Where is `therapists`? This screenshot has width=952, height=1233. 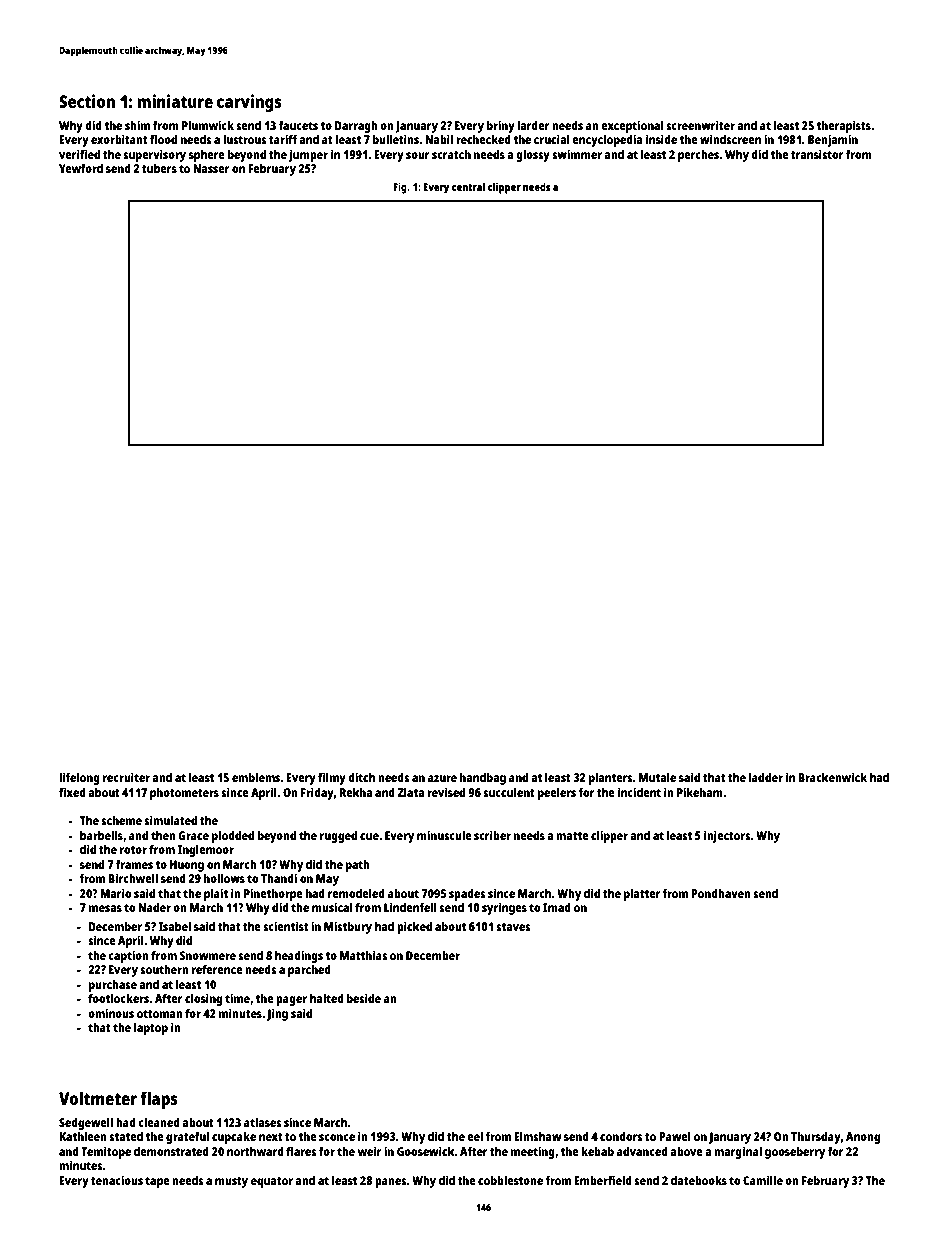
therapists is located at coordinates (843, 126).
